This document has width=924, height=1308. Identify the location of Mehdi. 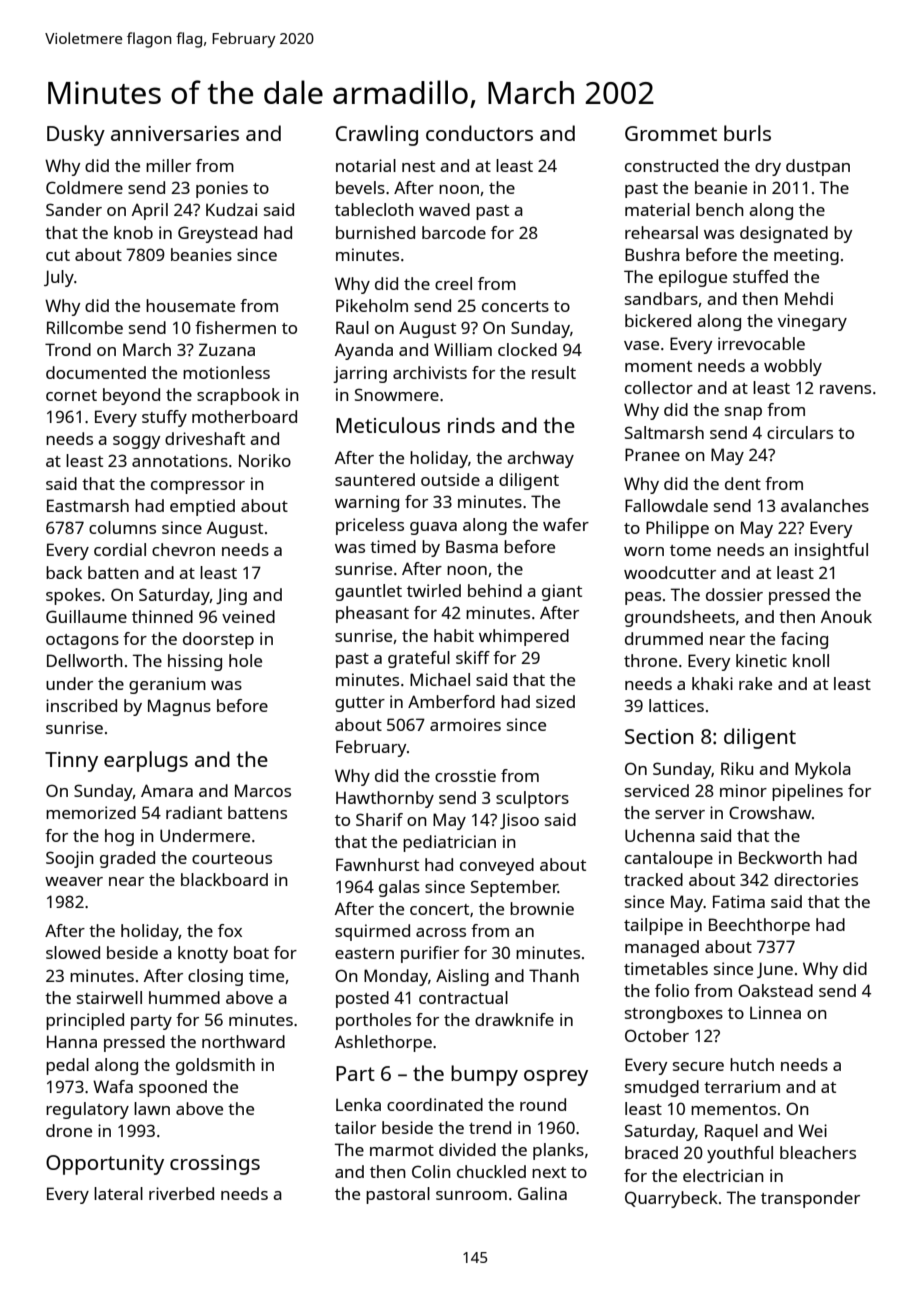
(809, 298).
